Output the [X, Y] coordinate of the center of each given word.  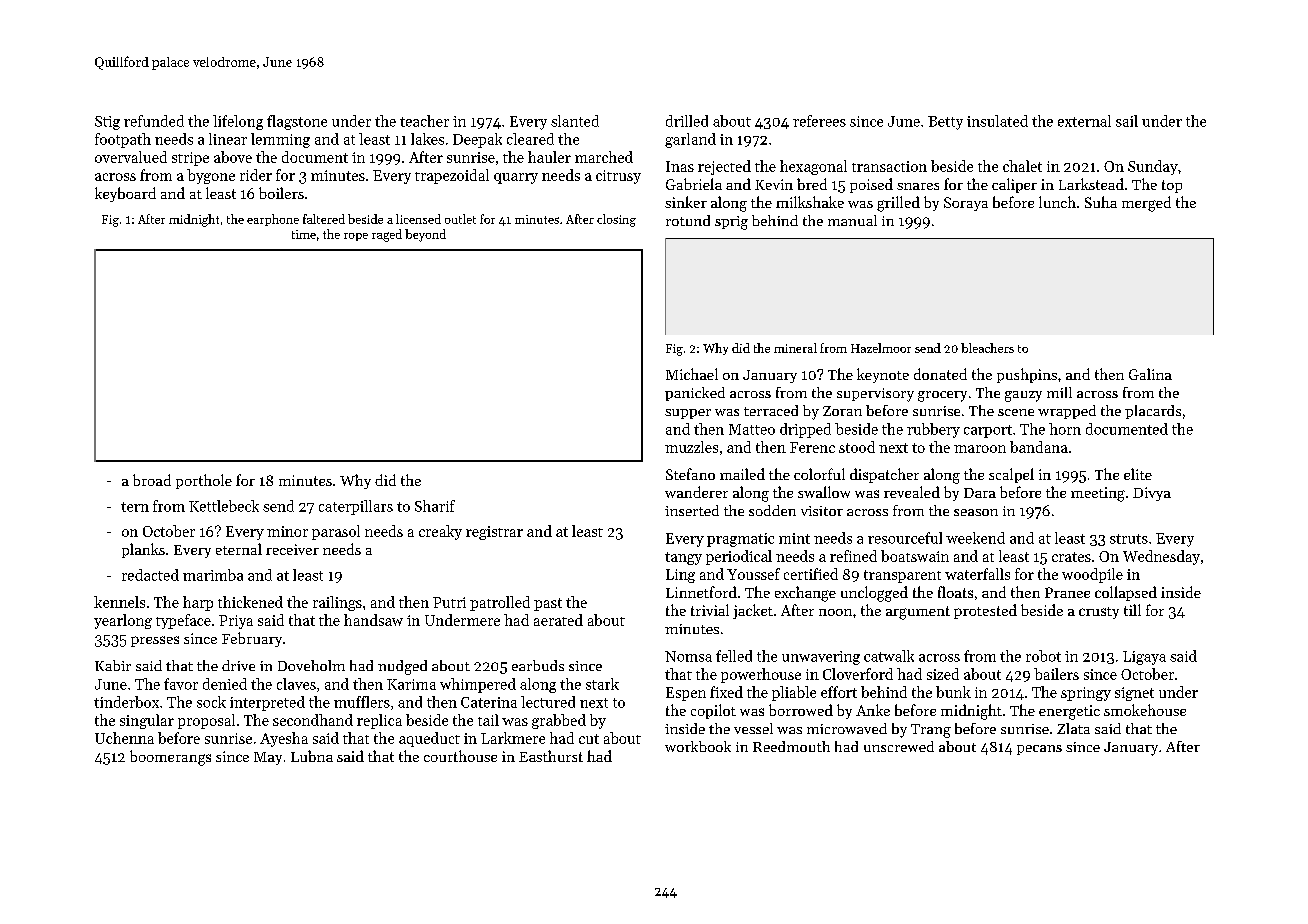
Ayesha [284, 739]
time [304, 234]
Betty [945, 123]
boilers [281, 193]
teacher [424, 121]
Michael [692, 374]
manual [852, 220]
